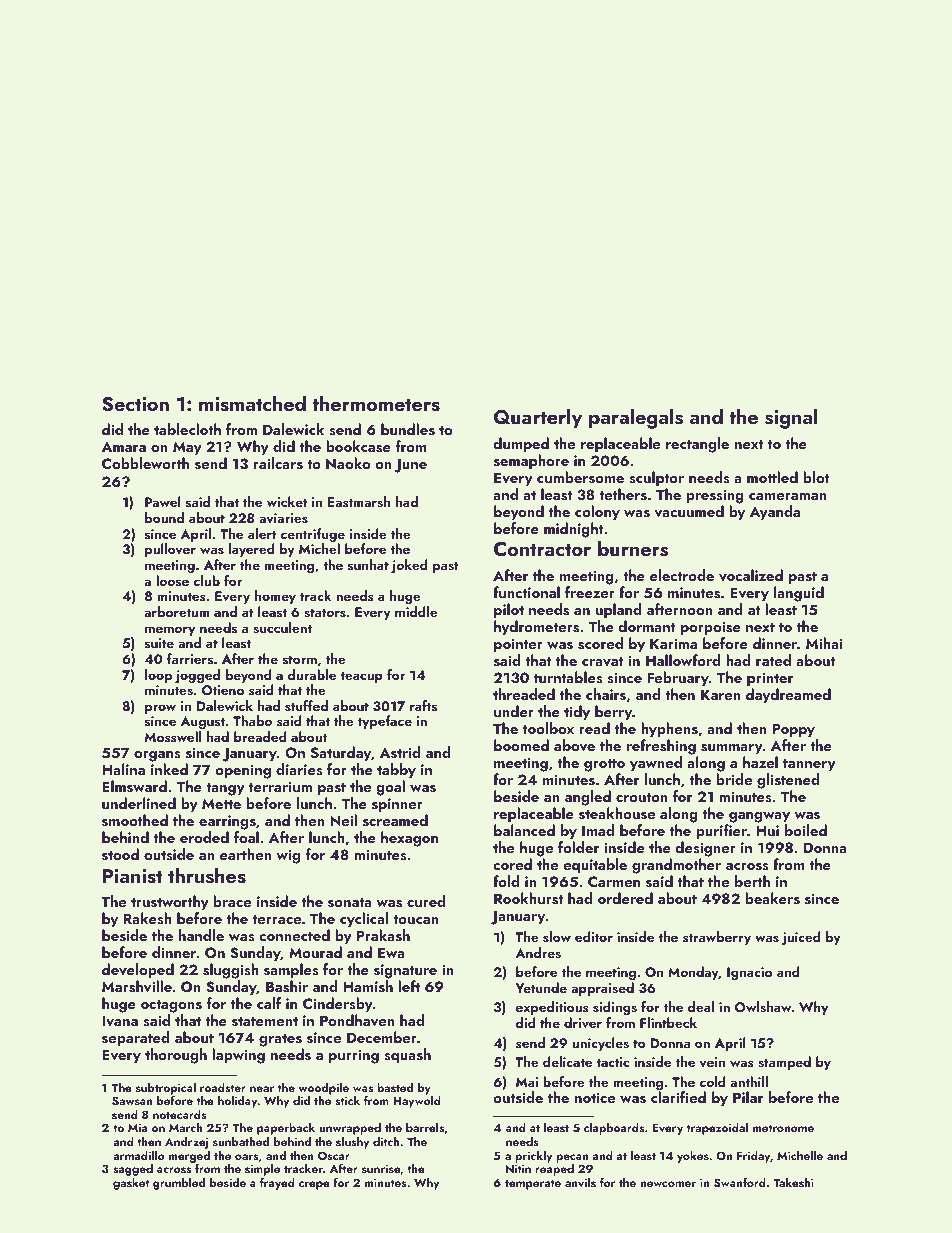 The height and width of the page is (1233, 952). I want to click on grumbled, so click(179, 1184).
